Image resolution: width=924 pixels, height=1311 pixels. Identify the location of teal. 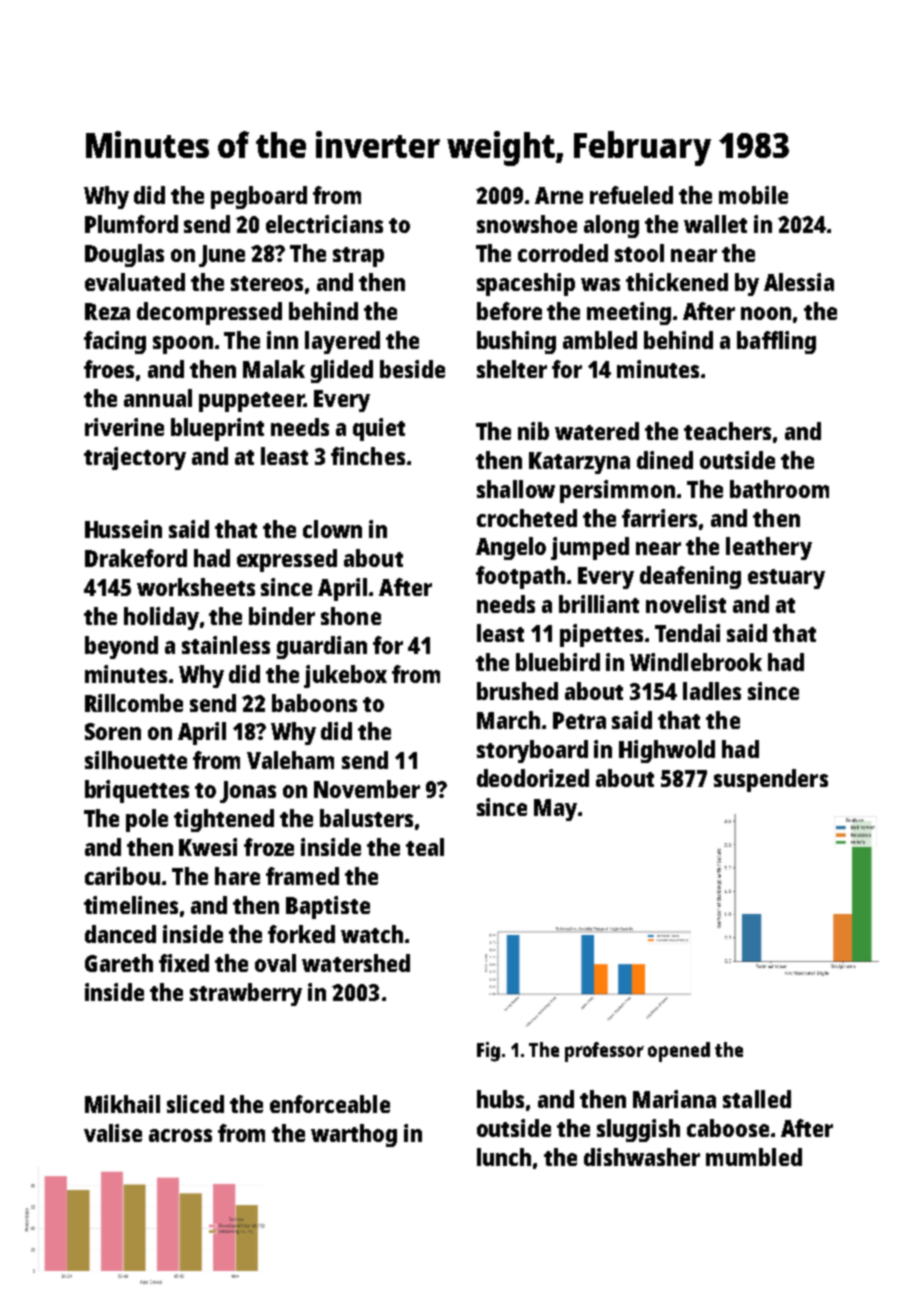
(425, 847).
